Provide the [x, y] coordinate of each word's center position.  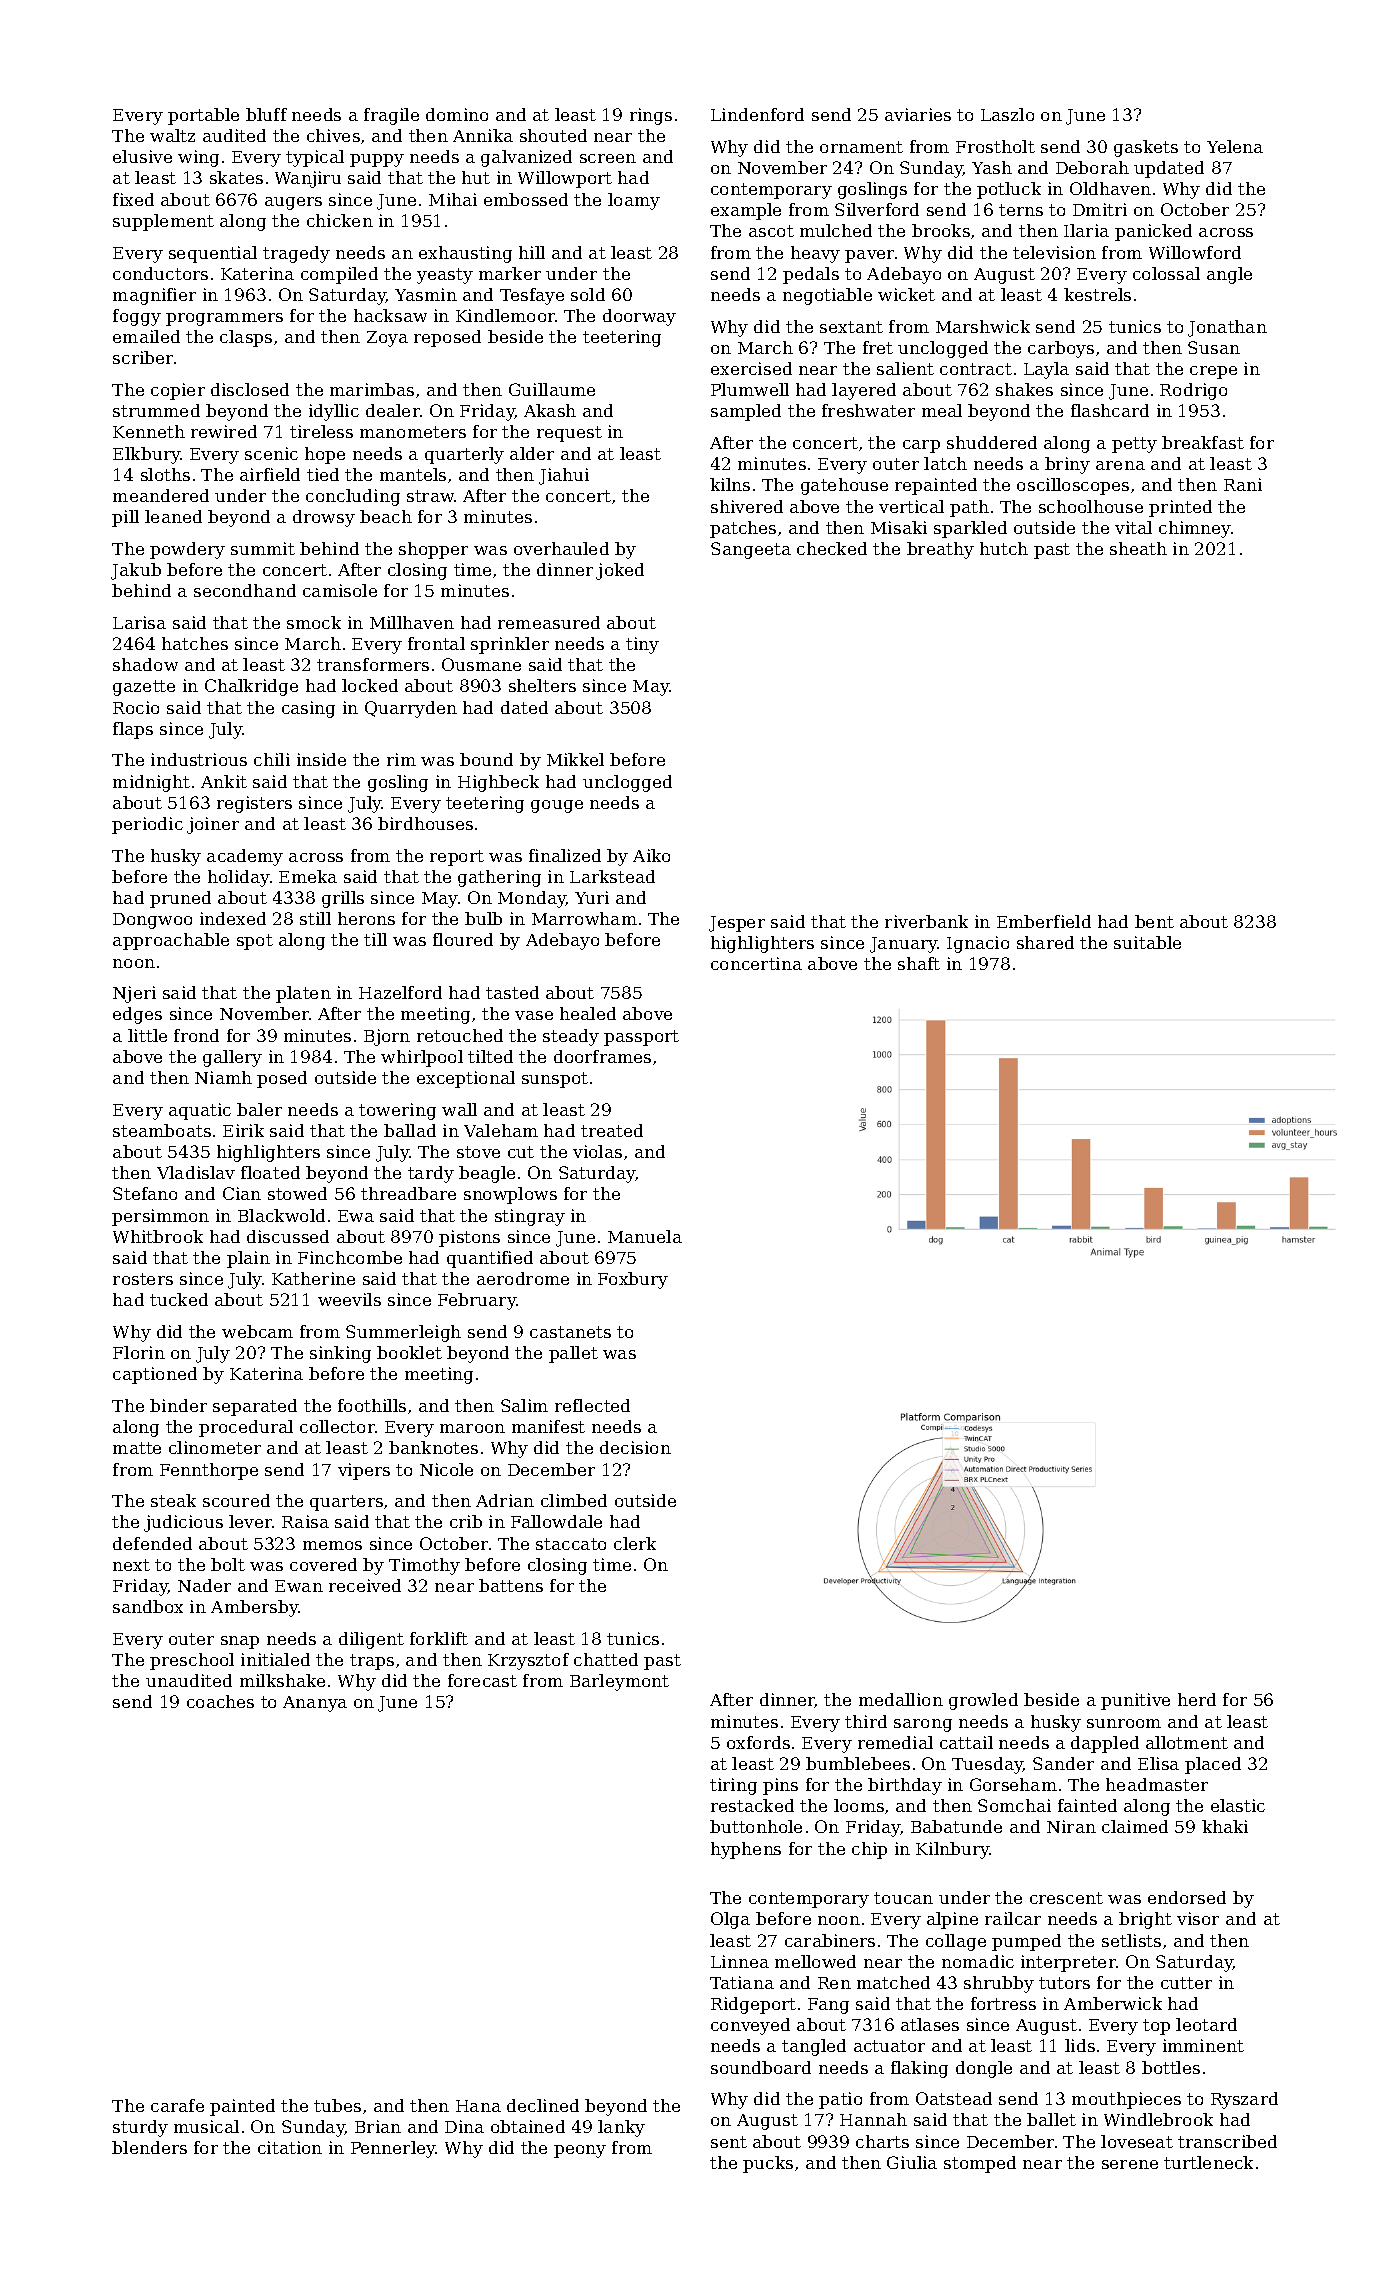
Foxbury [633, 1280]
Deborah [1092, 167]
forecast [482, 1680]
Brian [378, 2126]
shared [1045, 942]
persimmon [160, 1217]
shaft [919, 963]
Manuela [645, 1236]
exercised [751, 368]
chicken [340, 220]
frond [196, 1035]
